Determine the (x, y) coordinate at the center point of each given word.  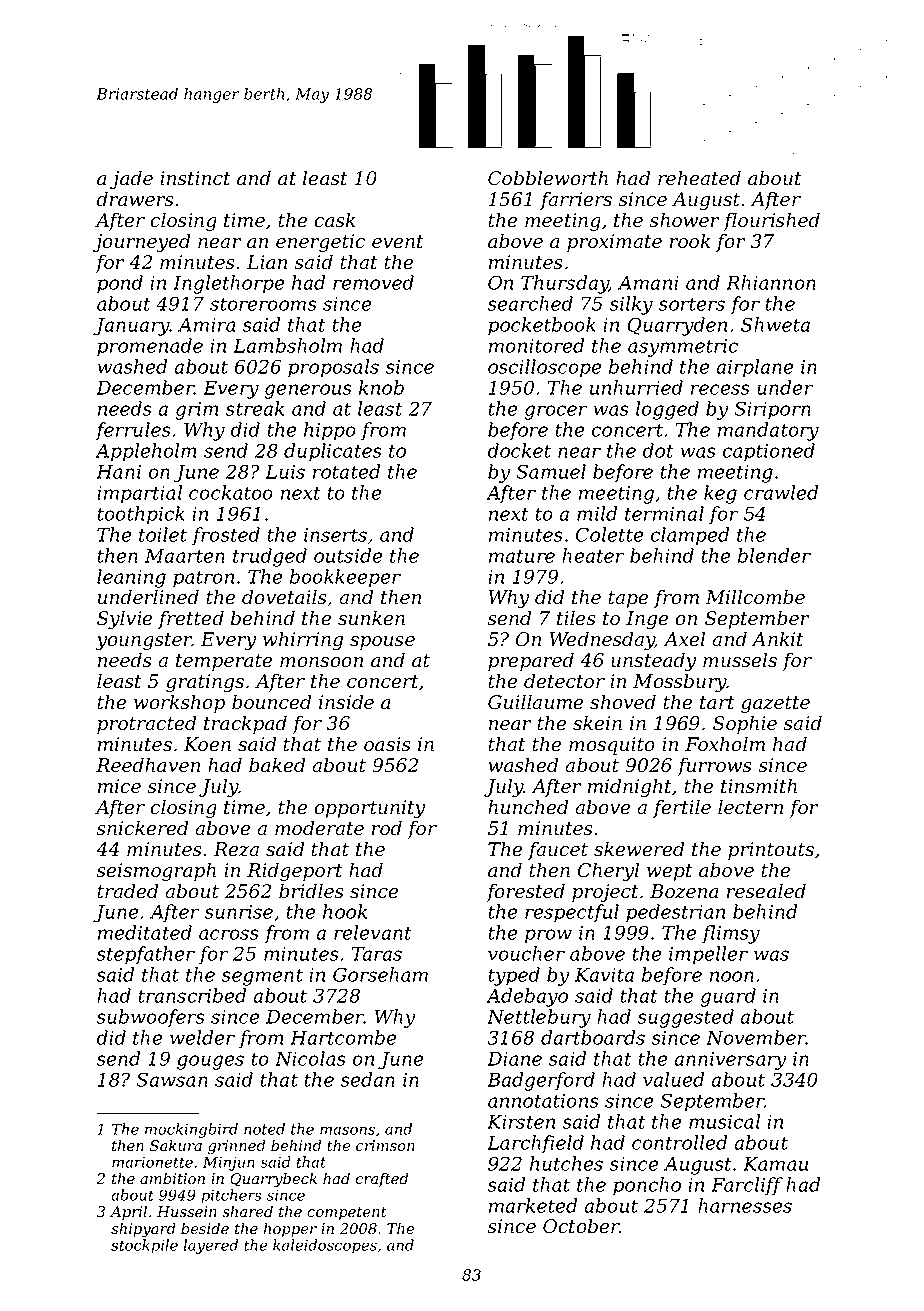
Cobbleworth (548, 178)
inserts (335, 535)
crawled (781, 492)
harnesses (745, 1205)
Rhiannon (771, 282)
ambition (172, 1178)
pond (120, 284)
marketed (533, 1205)
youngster (144, 641)
